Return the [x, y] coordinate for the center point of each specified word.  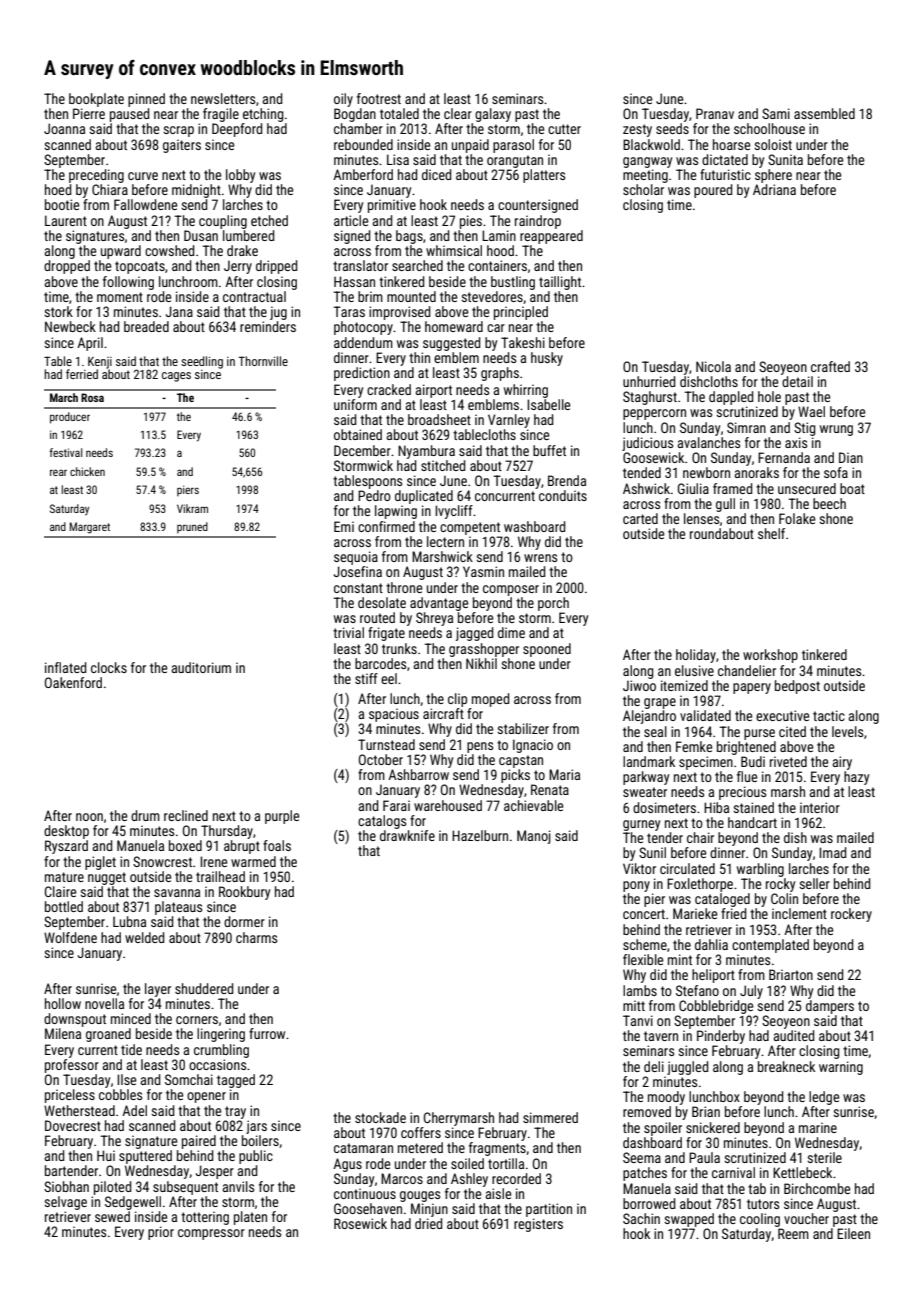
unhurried [649, 381]
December [362, 450]
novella [104, 1003]
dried [428, 1223]
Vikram [192, 508]
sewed [112, 1216]
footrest [379, 98]
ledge [824, 1098]
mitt [634, 1005]
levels [847, 731]
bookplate [96, 100]
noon [89, 817]
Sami [776, 113]
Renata [550, 789]
